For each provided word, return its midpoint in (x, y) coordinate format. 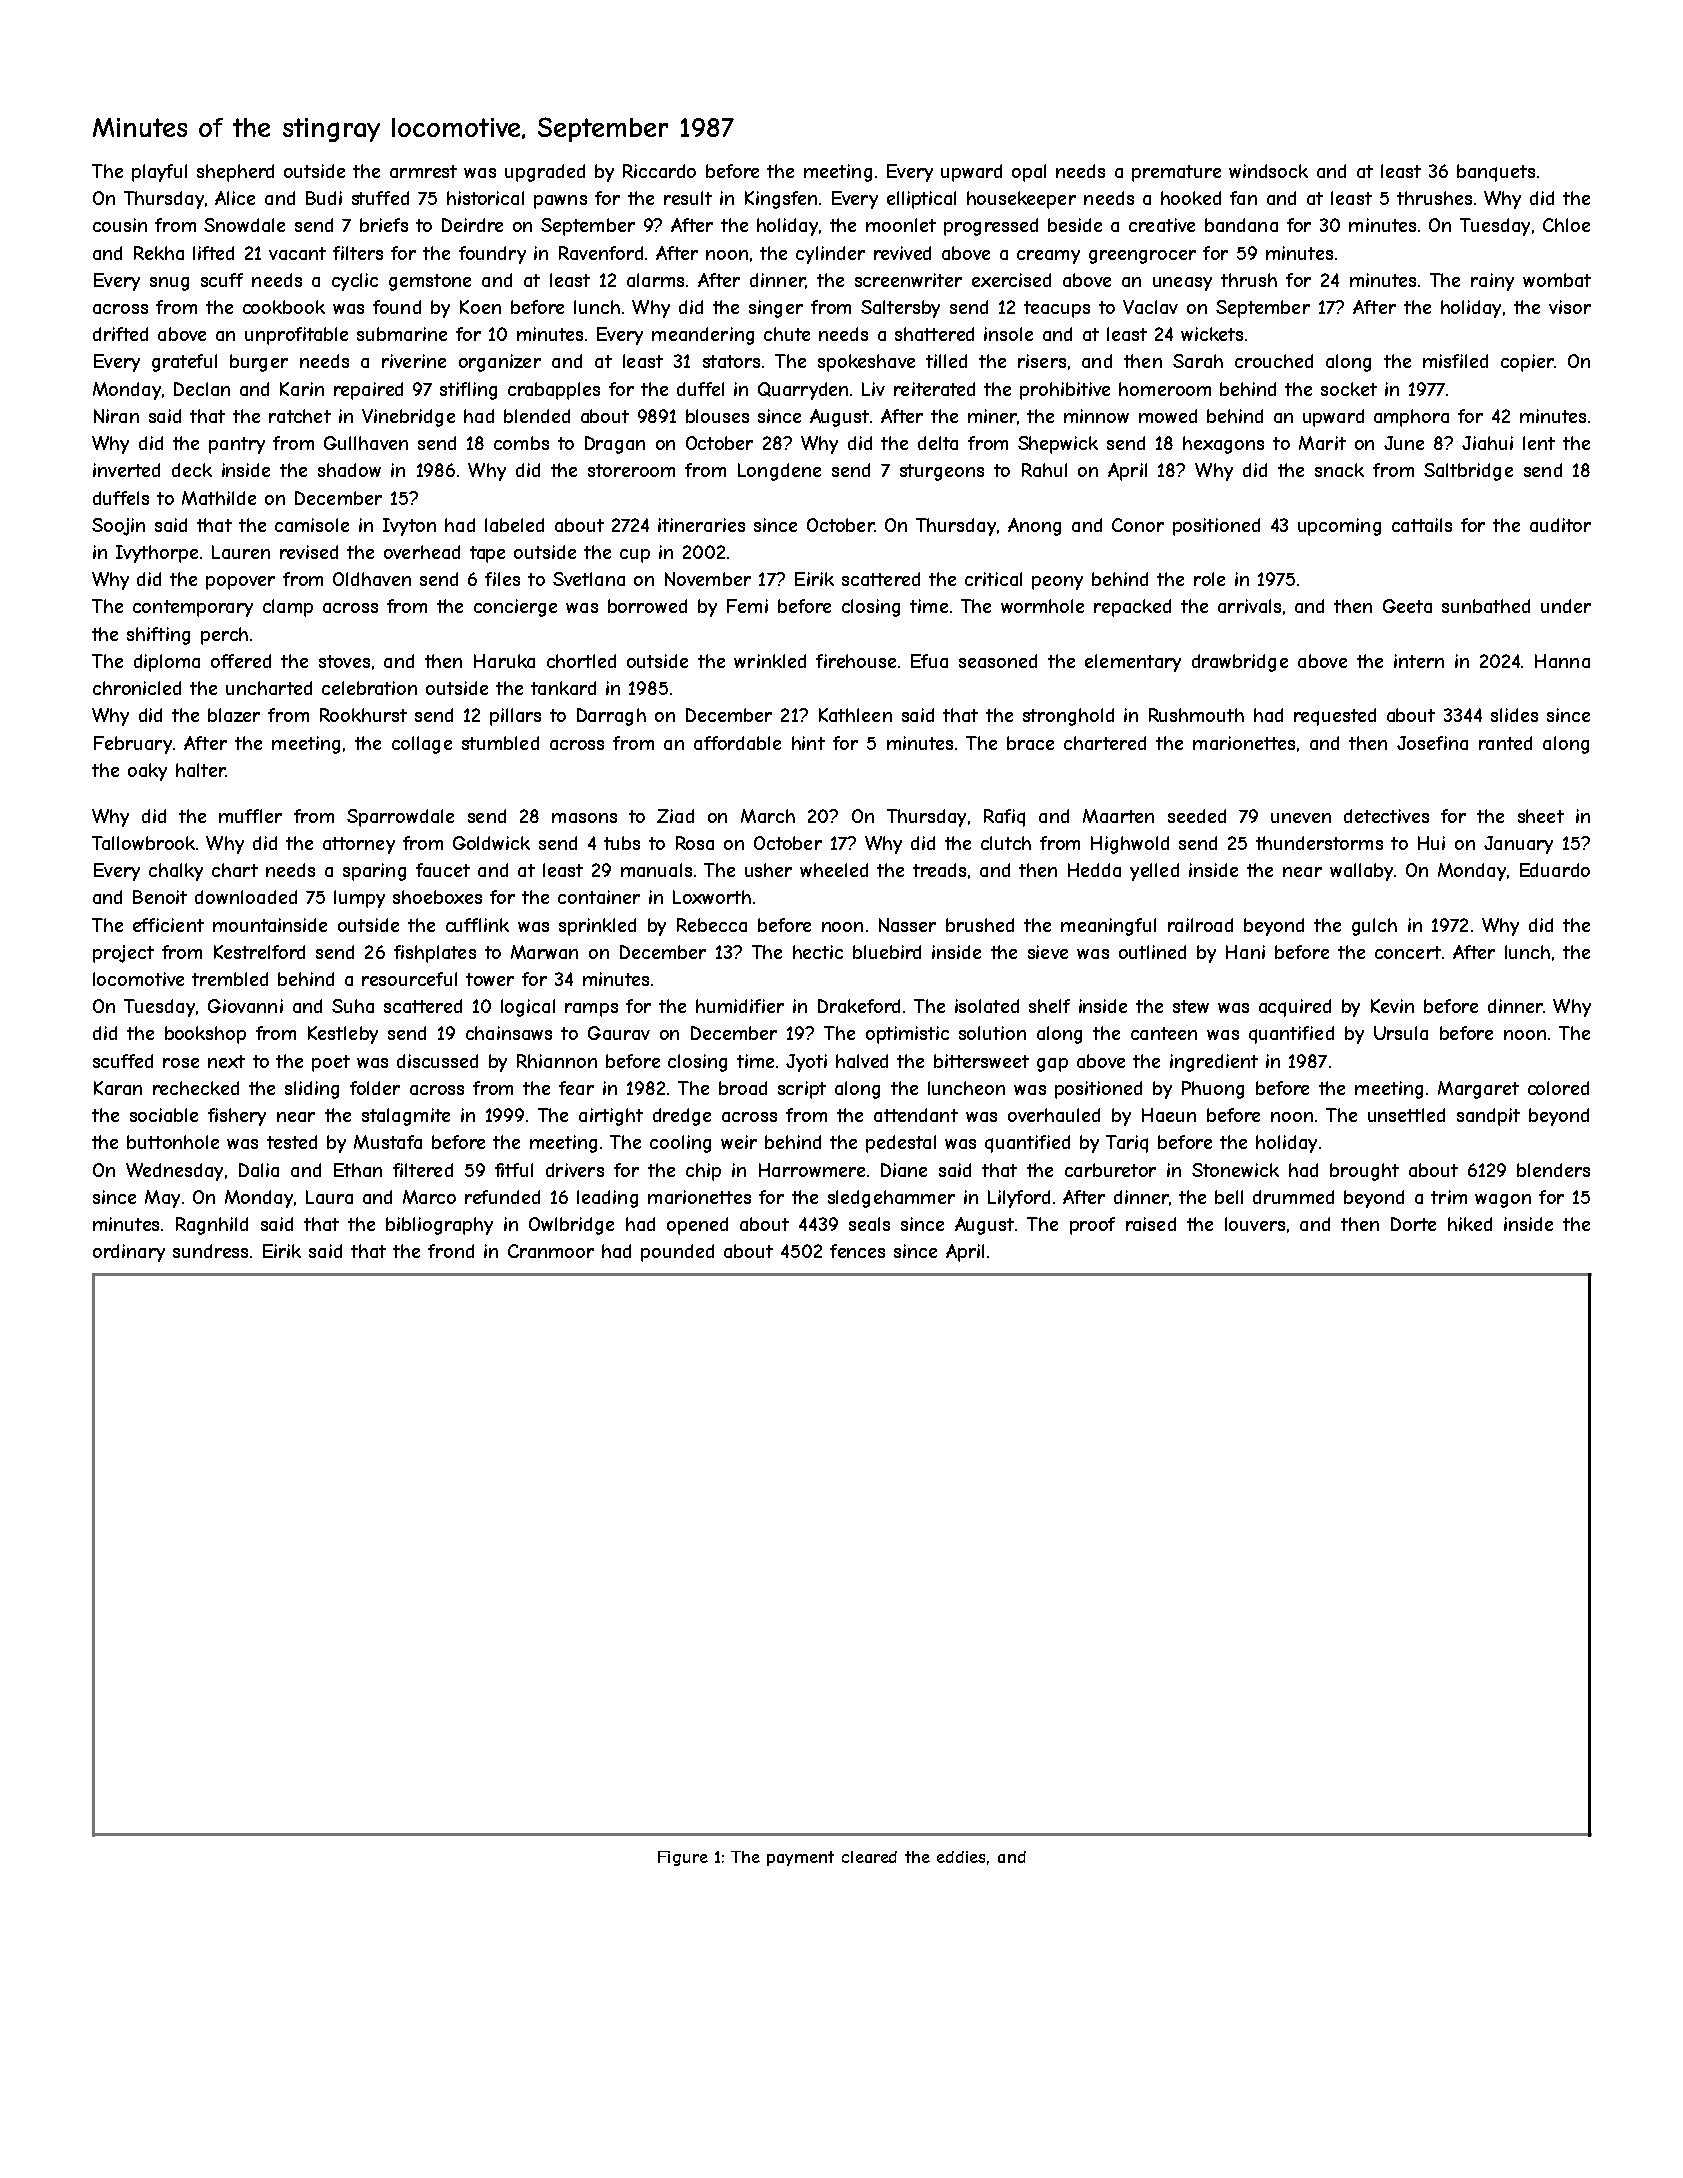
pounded (677, 1253)
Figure (683, 1858)
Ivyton (409, 527)
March (768, 816)
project (123, 954)
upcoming (1339, 527)
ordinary (129, 1253)
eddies (961, 1857)
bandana (1241, 225)
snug (169, 284)
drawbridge (1240, 663)
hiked (1470, 1224)
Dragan (615, 445)
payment (800, 1858)
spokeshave (866, 363)
